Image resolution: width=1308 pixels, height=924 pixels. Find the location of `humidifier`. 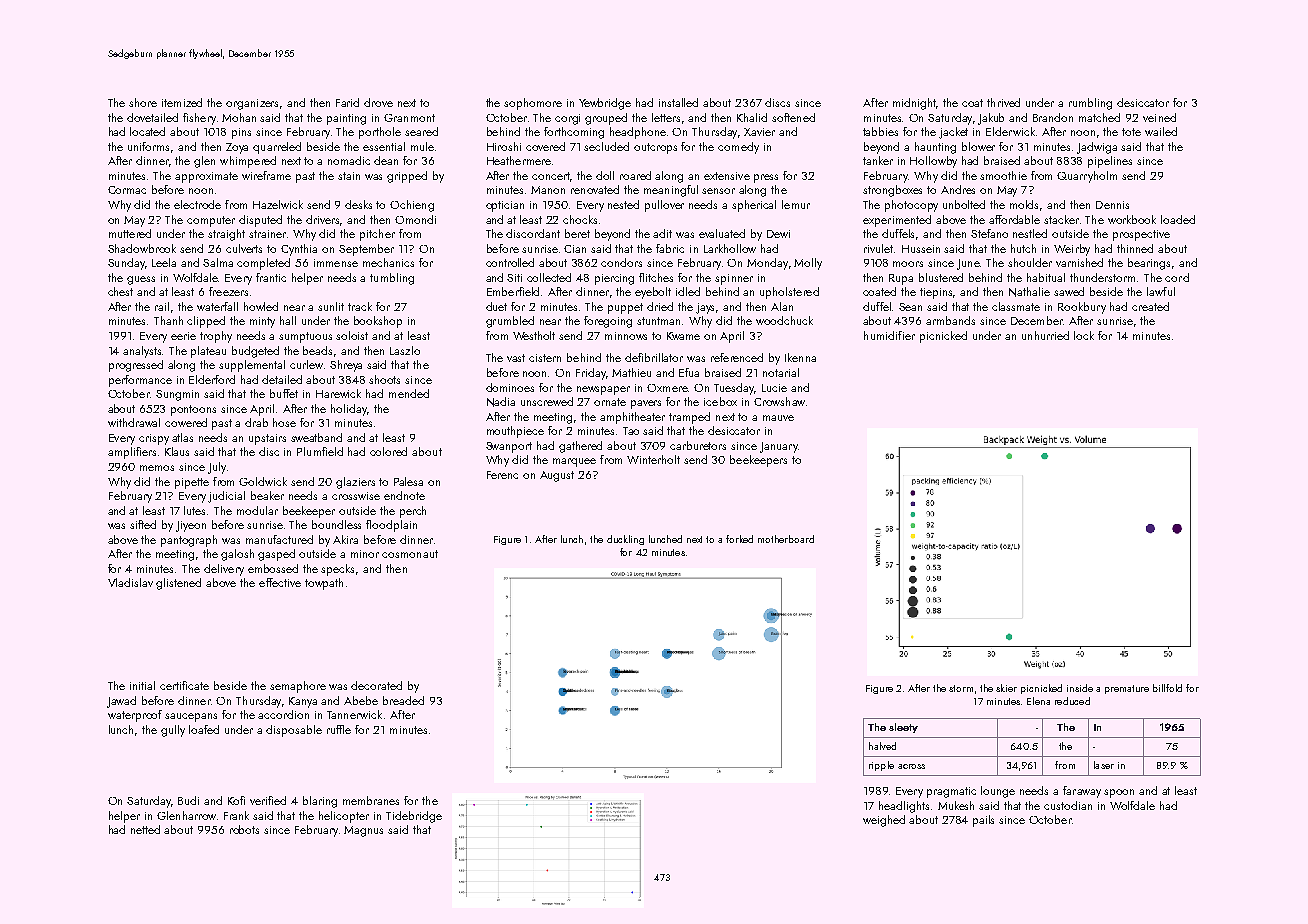

humidifier is located at coordinates (889, 335).
